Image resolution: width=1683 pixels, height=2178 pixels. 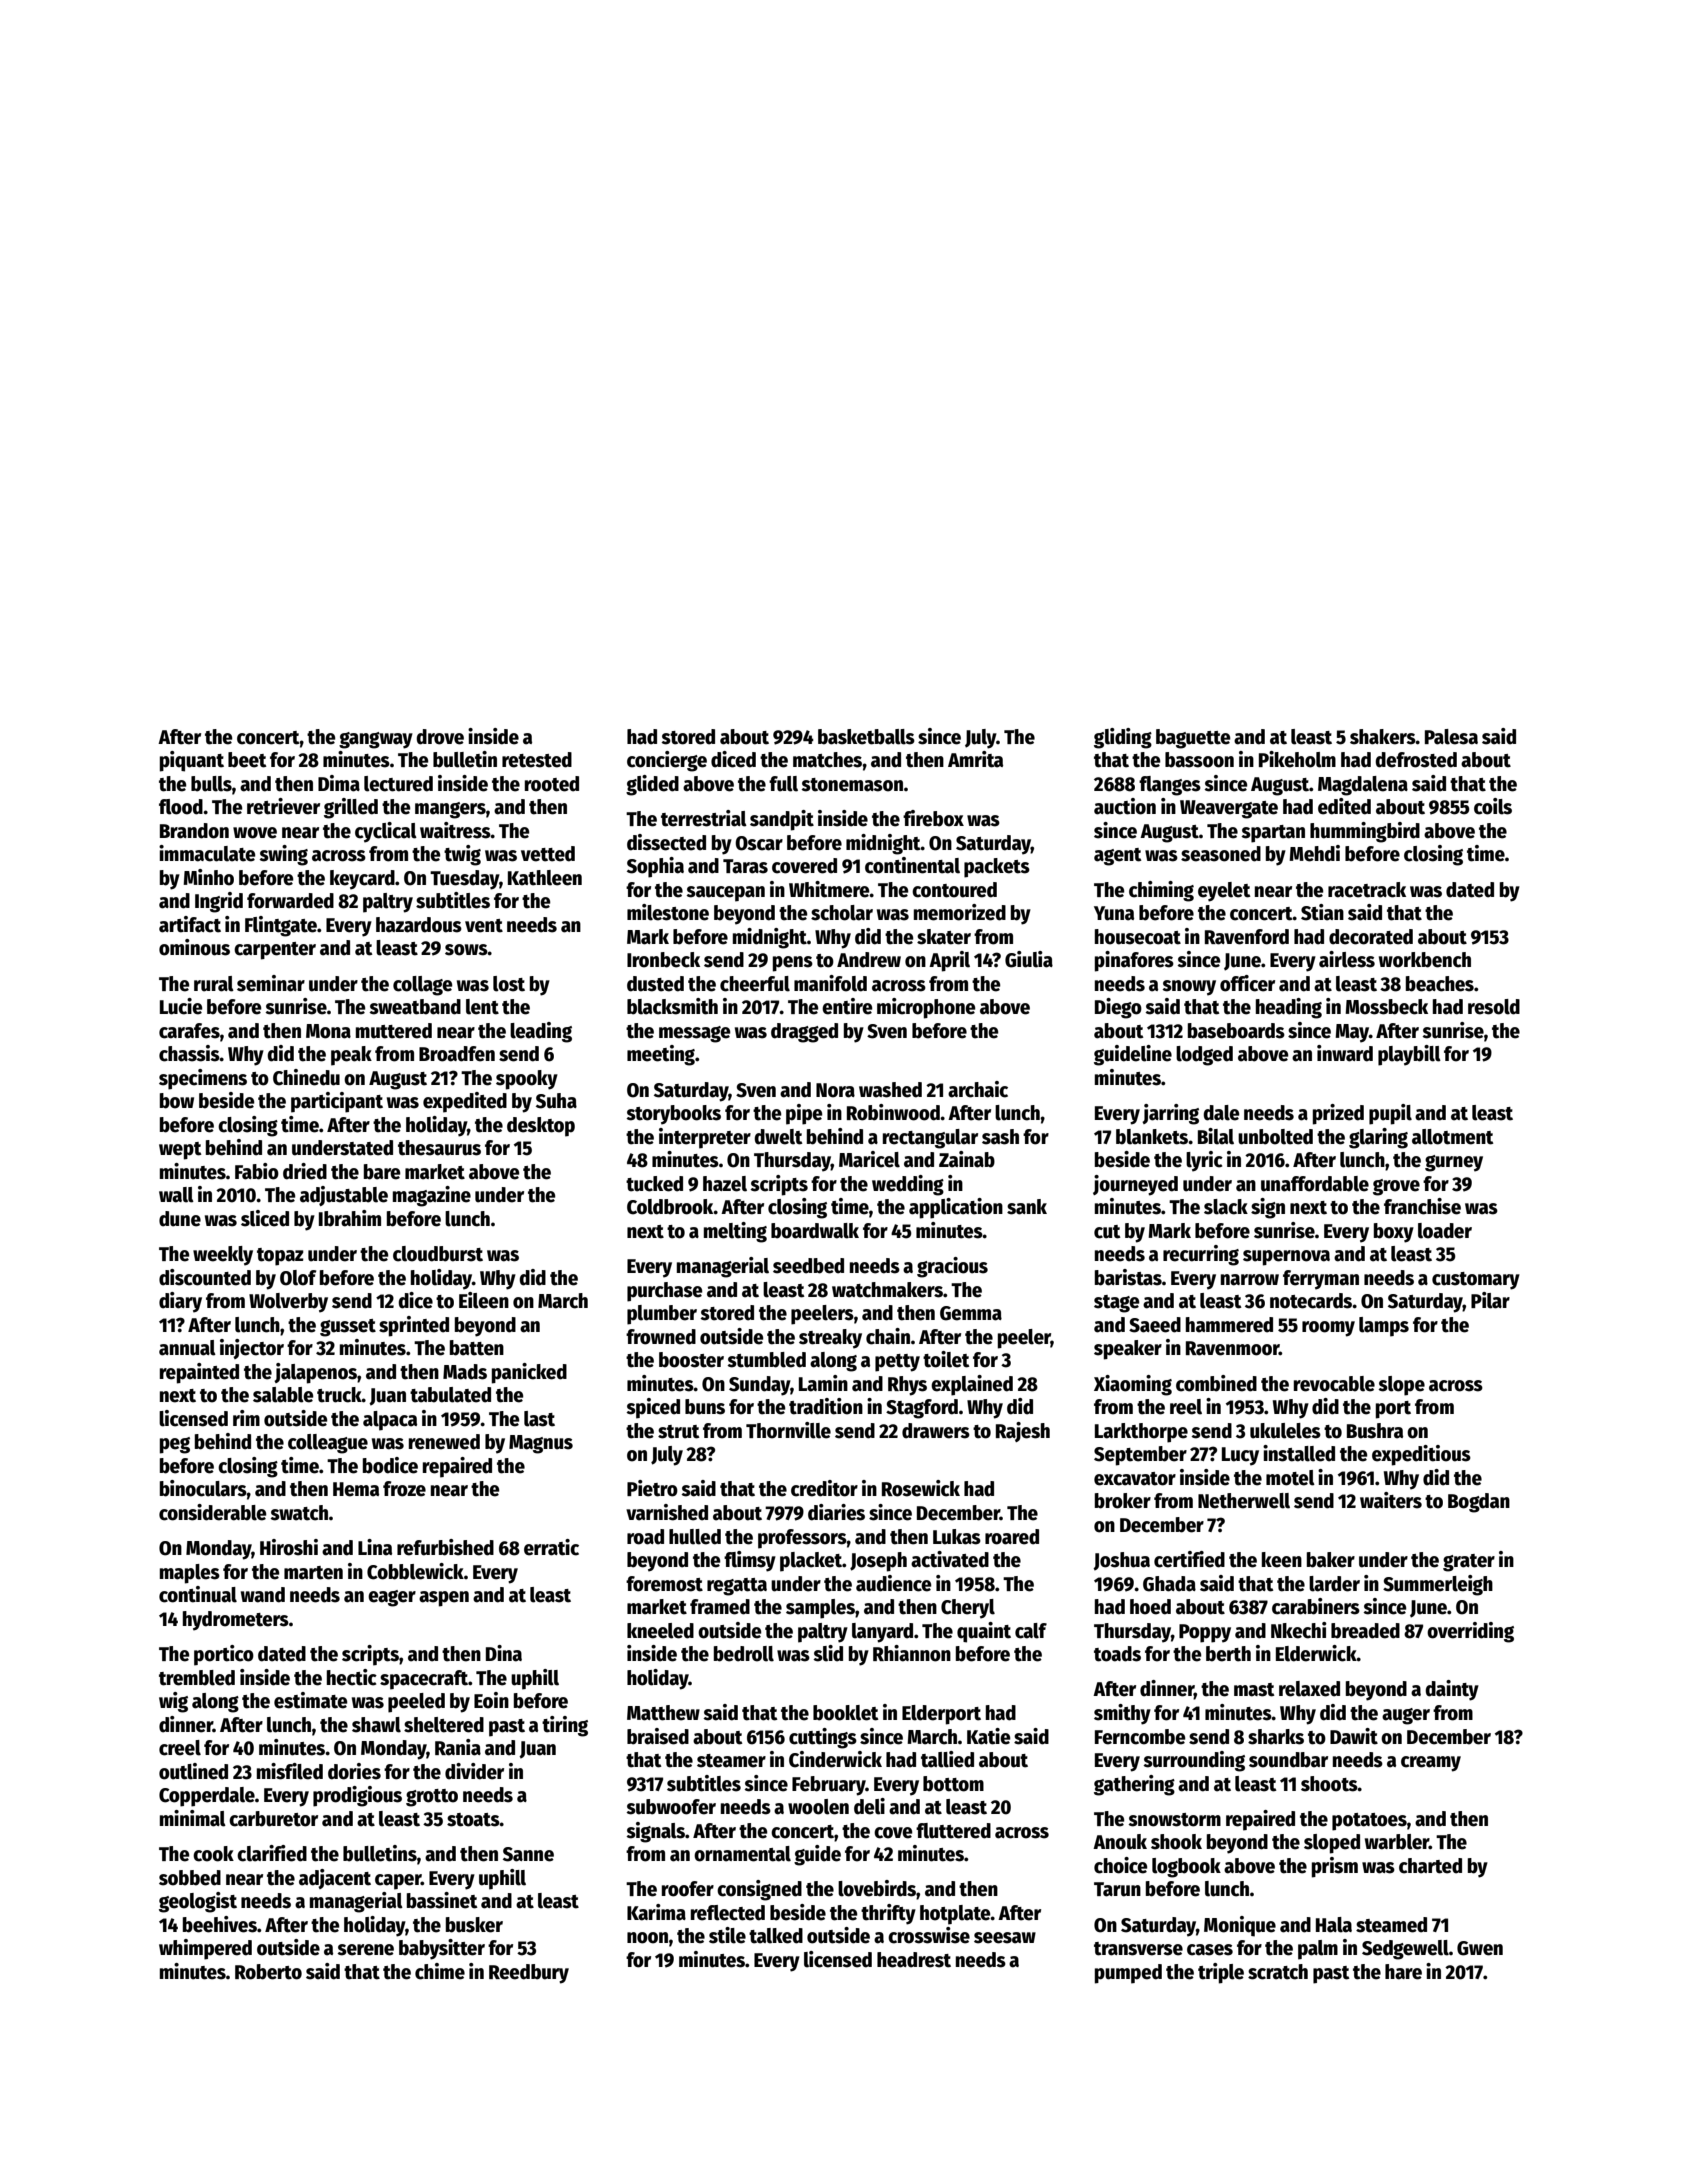 What do you see at coordinates (551, 1547) in the image?
I see `erratic` at bounding box center [551, 1547].
